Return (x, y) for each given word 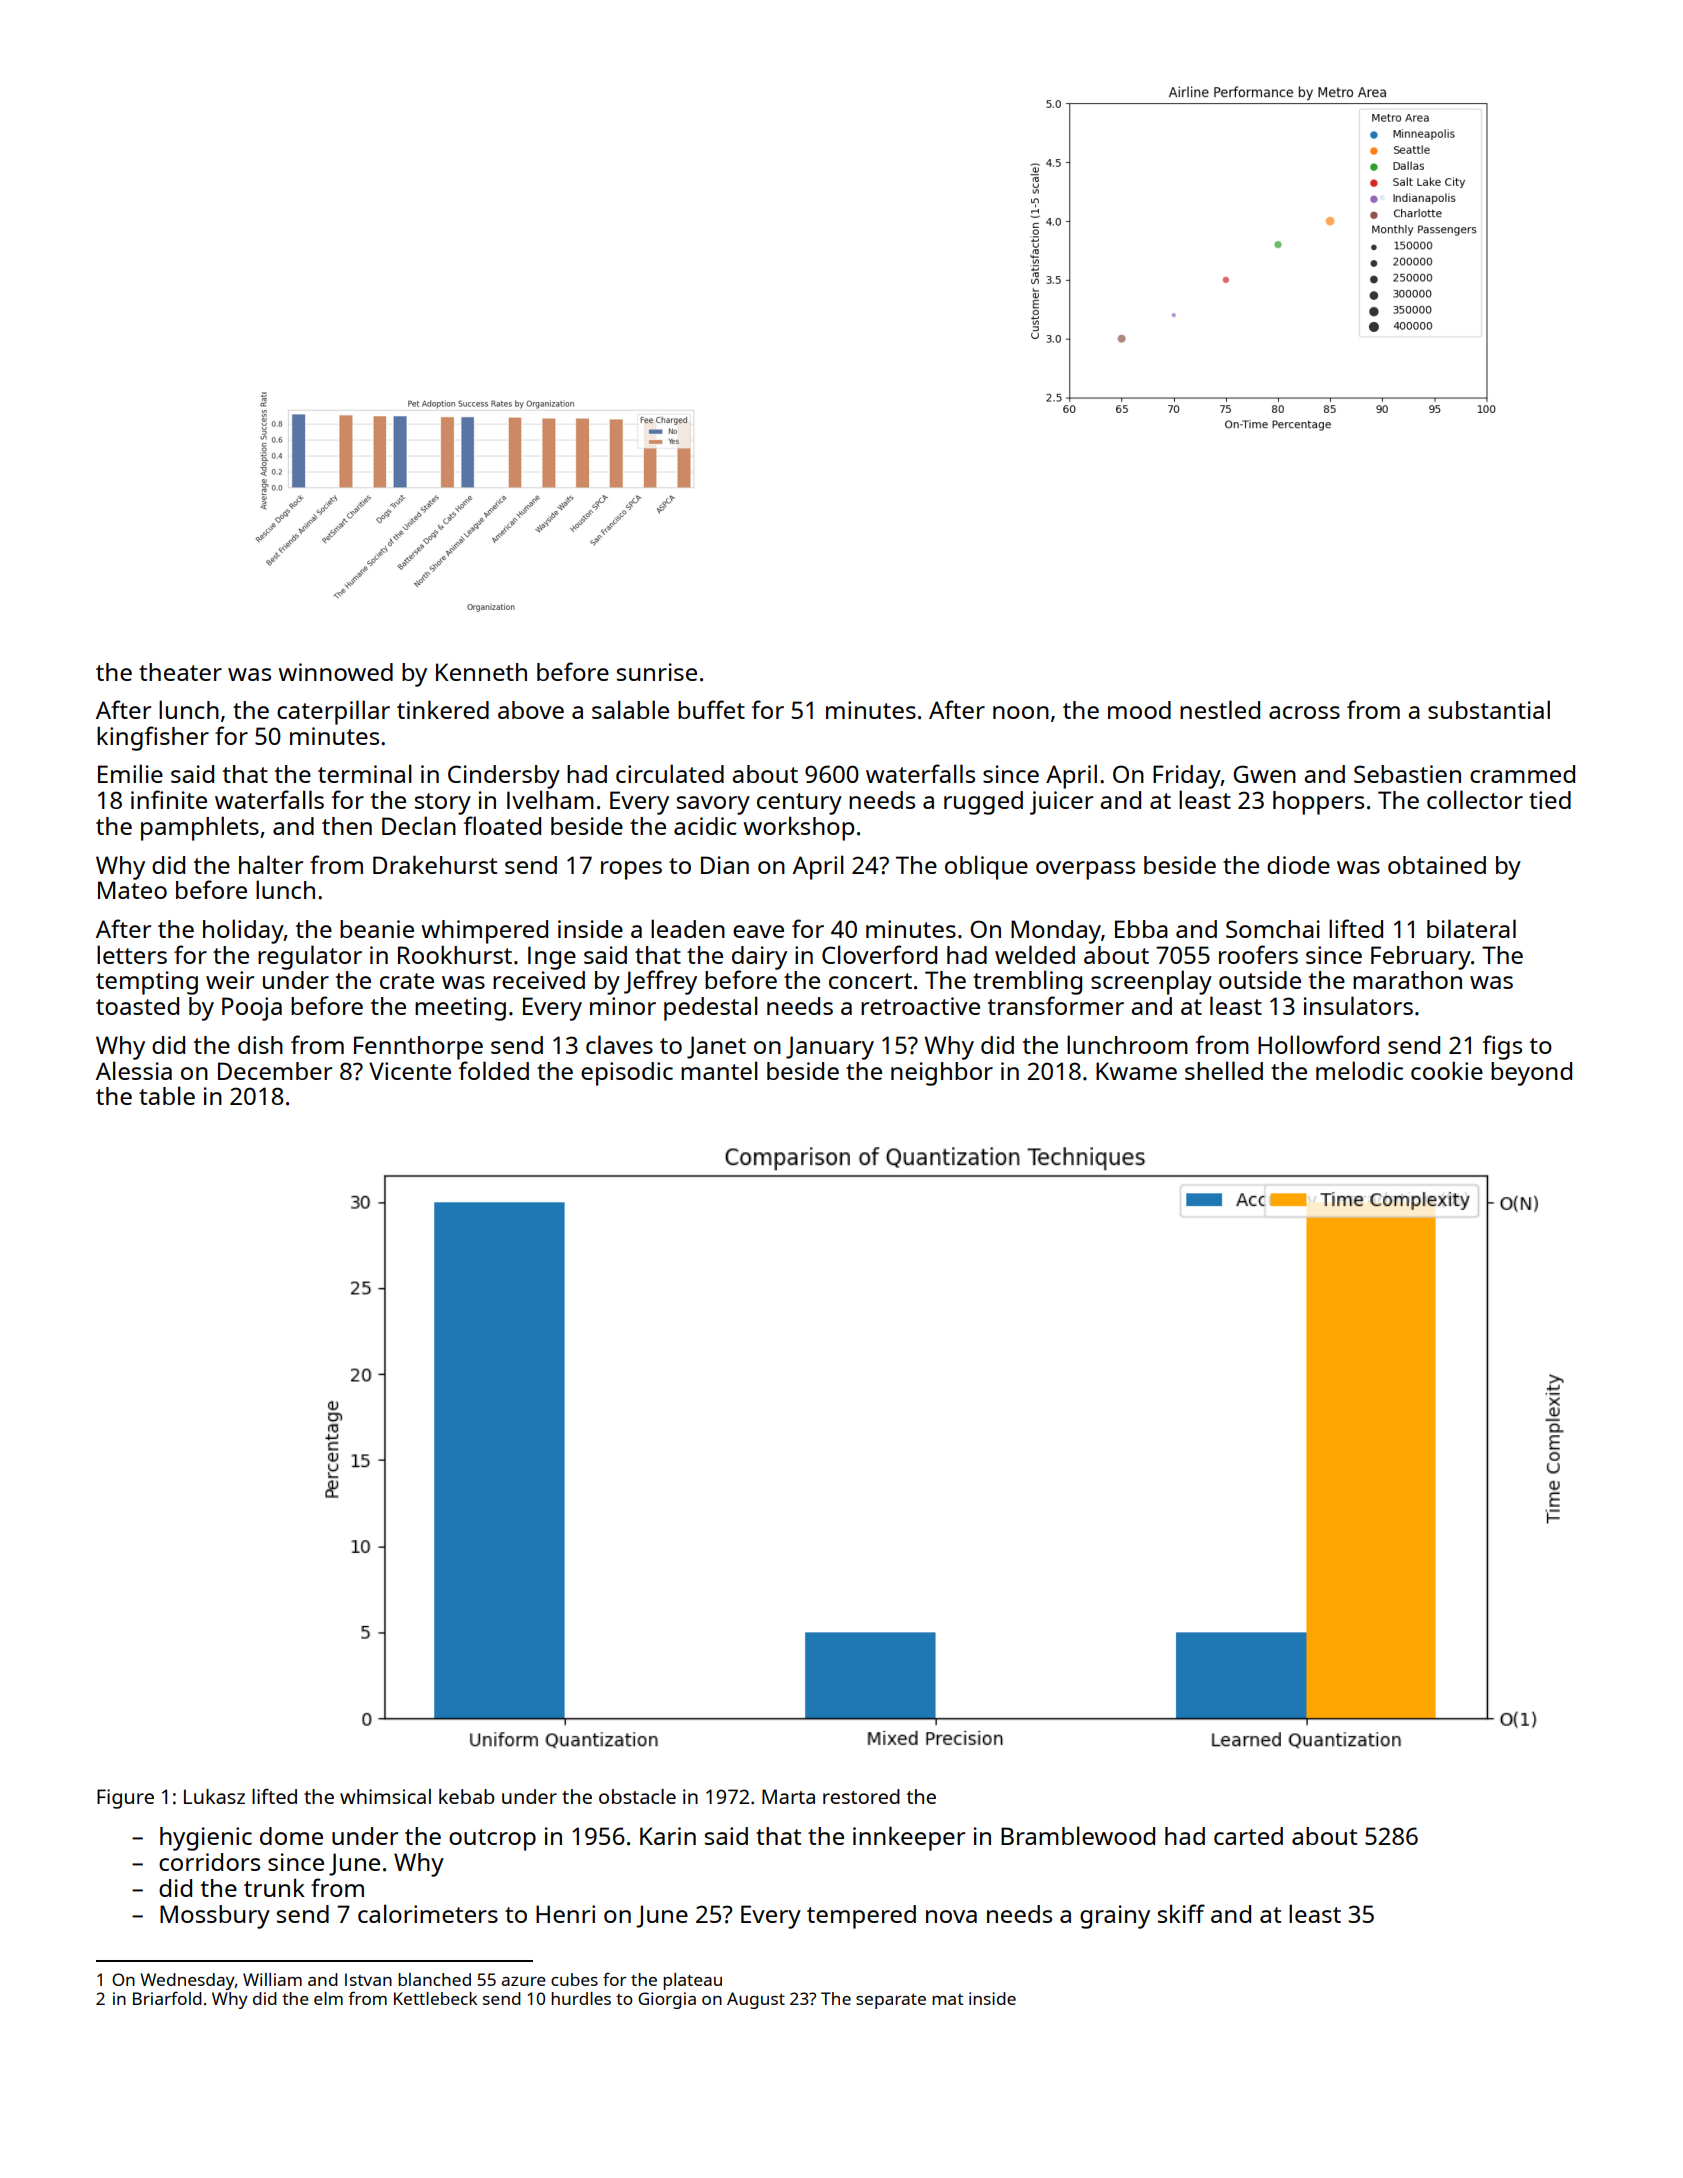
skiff (1181, 1913)
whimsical (385, 1796)
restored (861, 1796)
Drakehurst (435, 864)
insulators (1358, 1005)
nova (951, 1916)
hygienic (206, 1839)
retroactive (920, 1006)
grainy (1115, 1917)
